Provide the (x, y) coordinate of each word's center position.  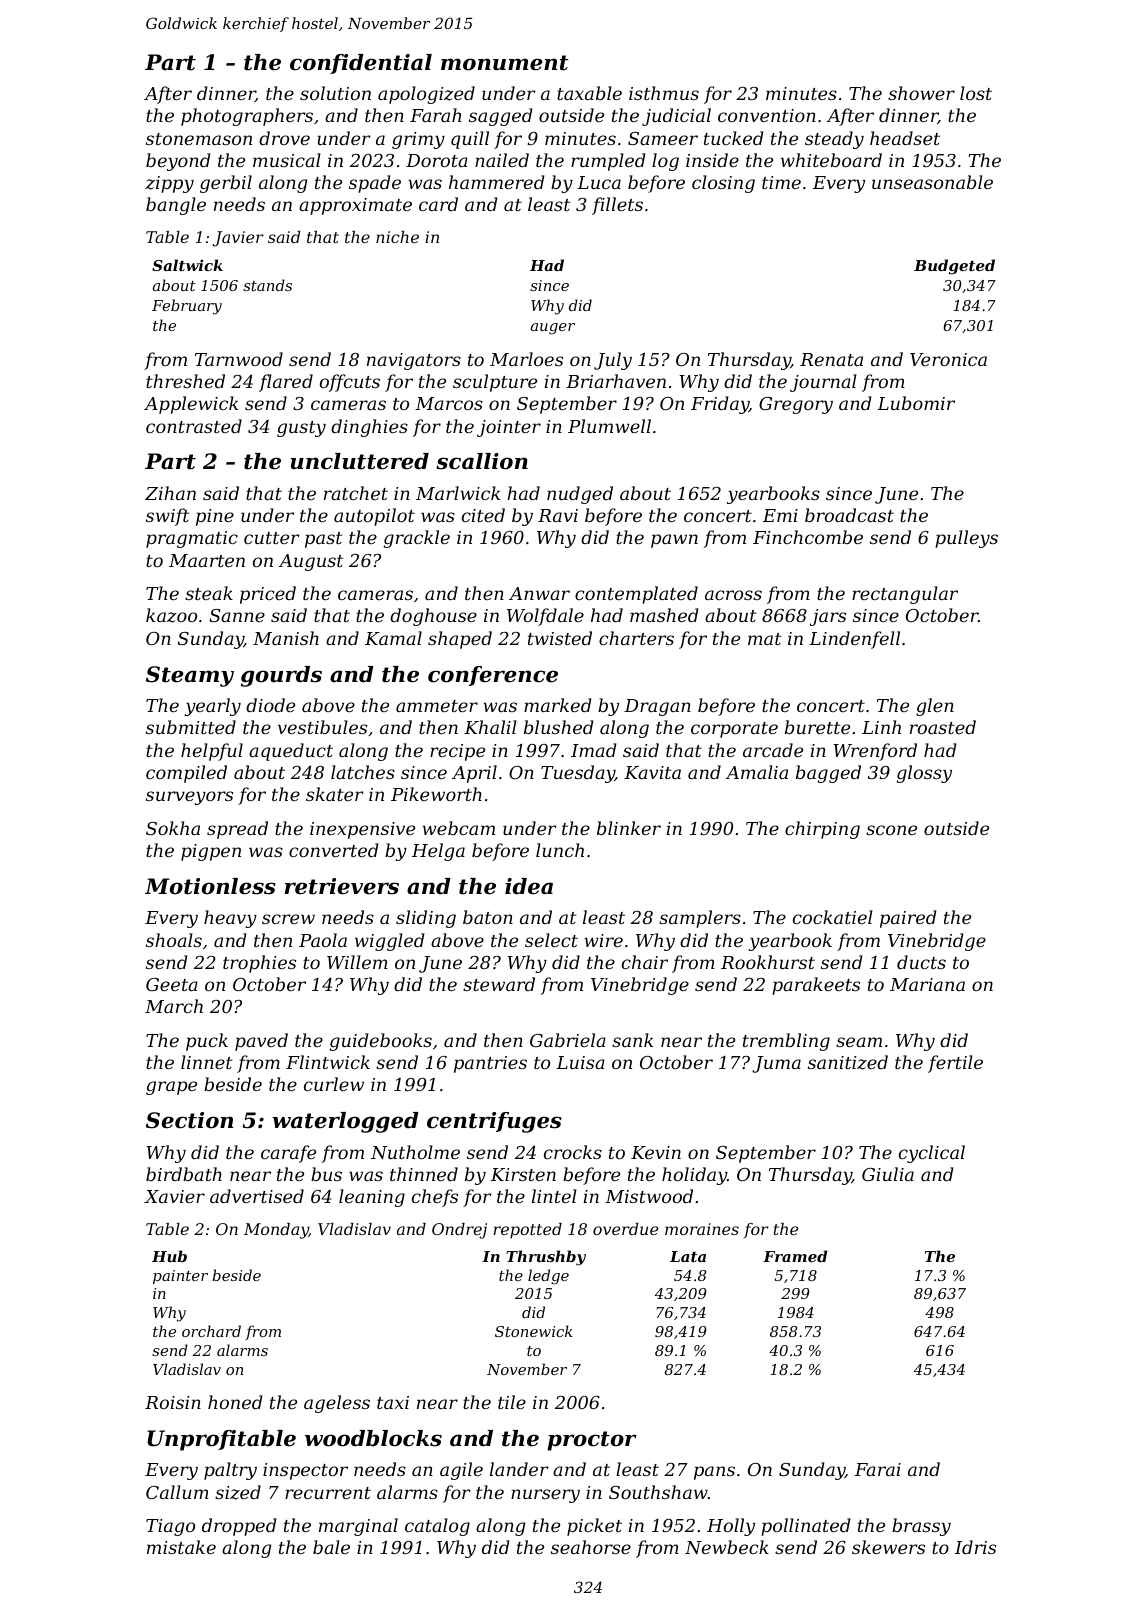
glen (935, 707)
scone (891, 830)
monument (505, 63)
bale (331, 1547)
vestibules (322, 727)
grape (171, 1088)
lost (976, 93)
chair (645, 962)
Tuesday (578, 774)
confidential (361, 64)
